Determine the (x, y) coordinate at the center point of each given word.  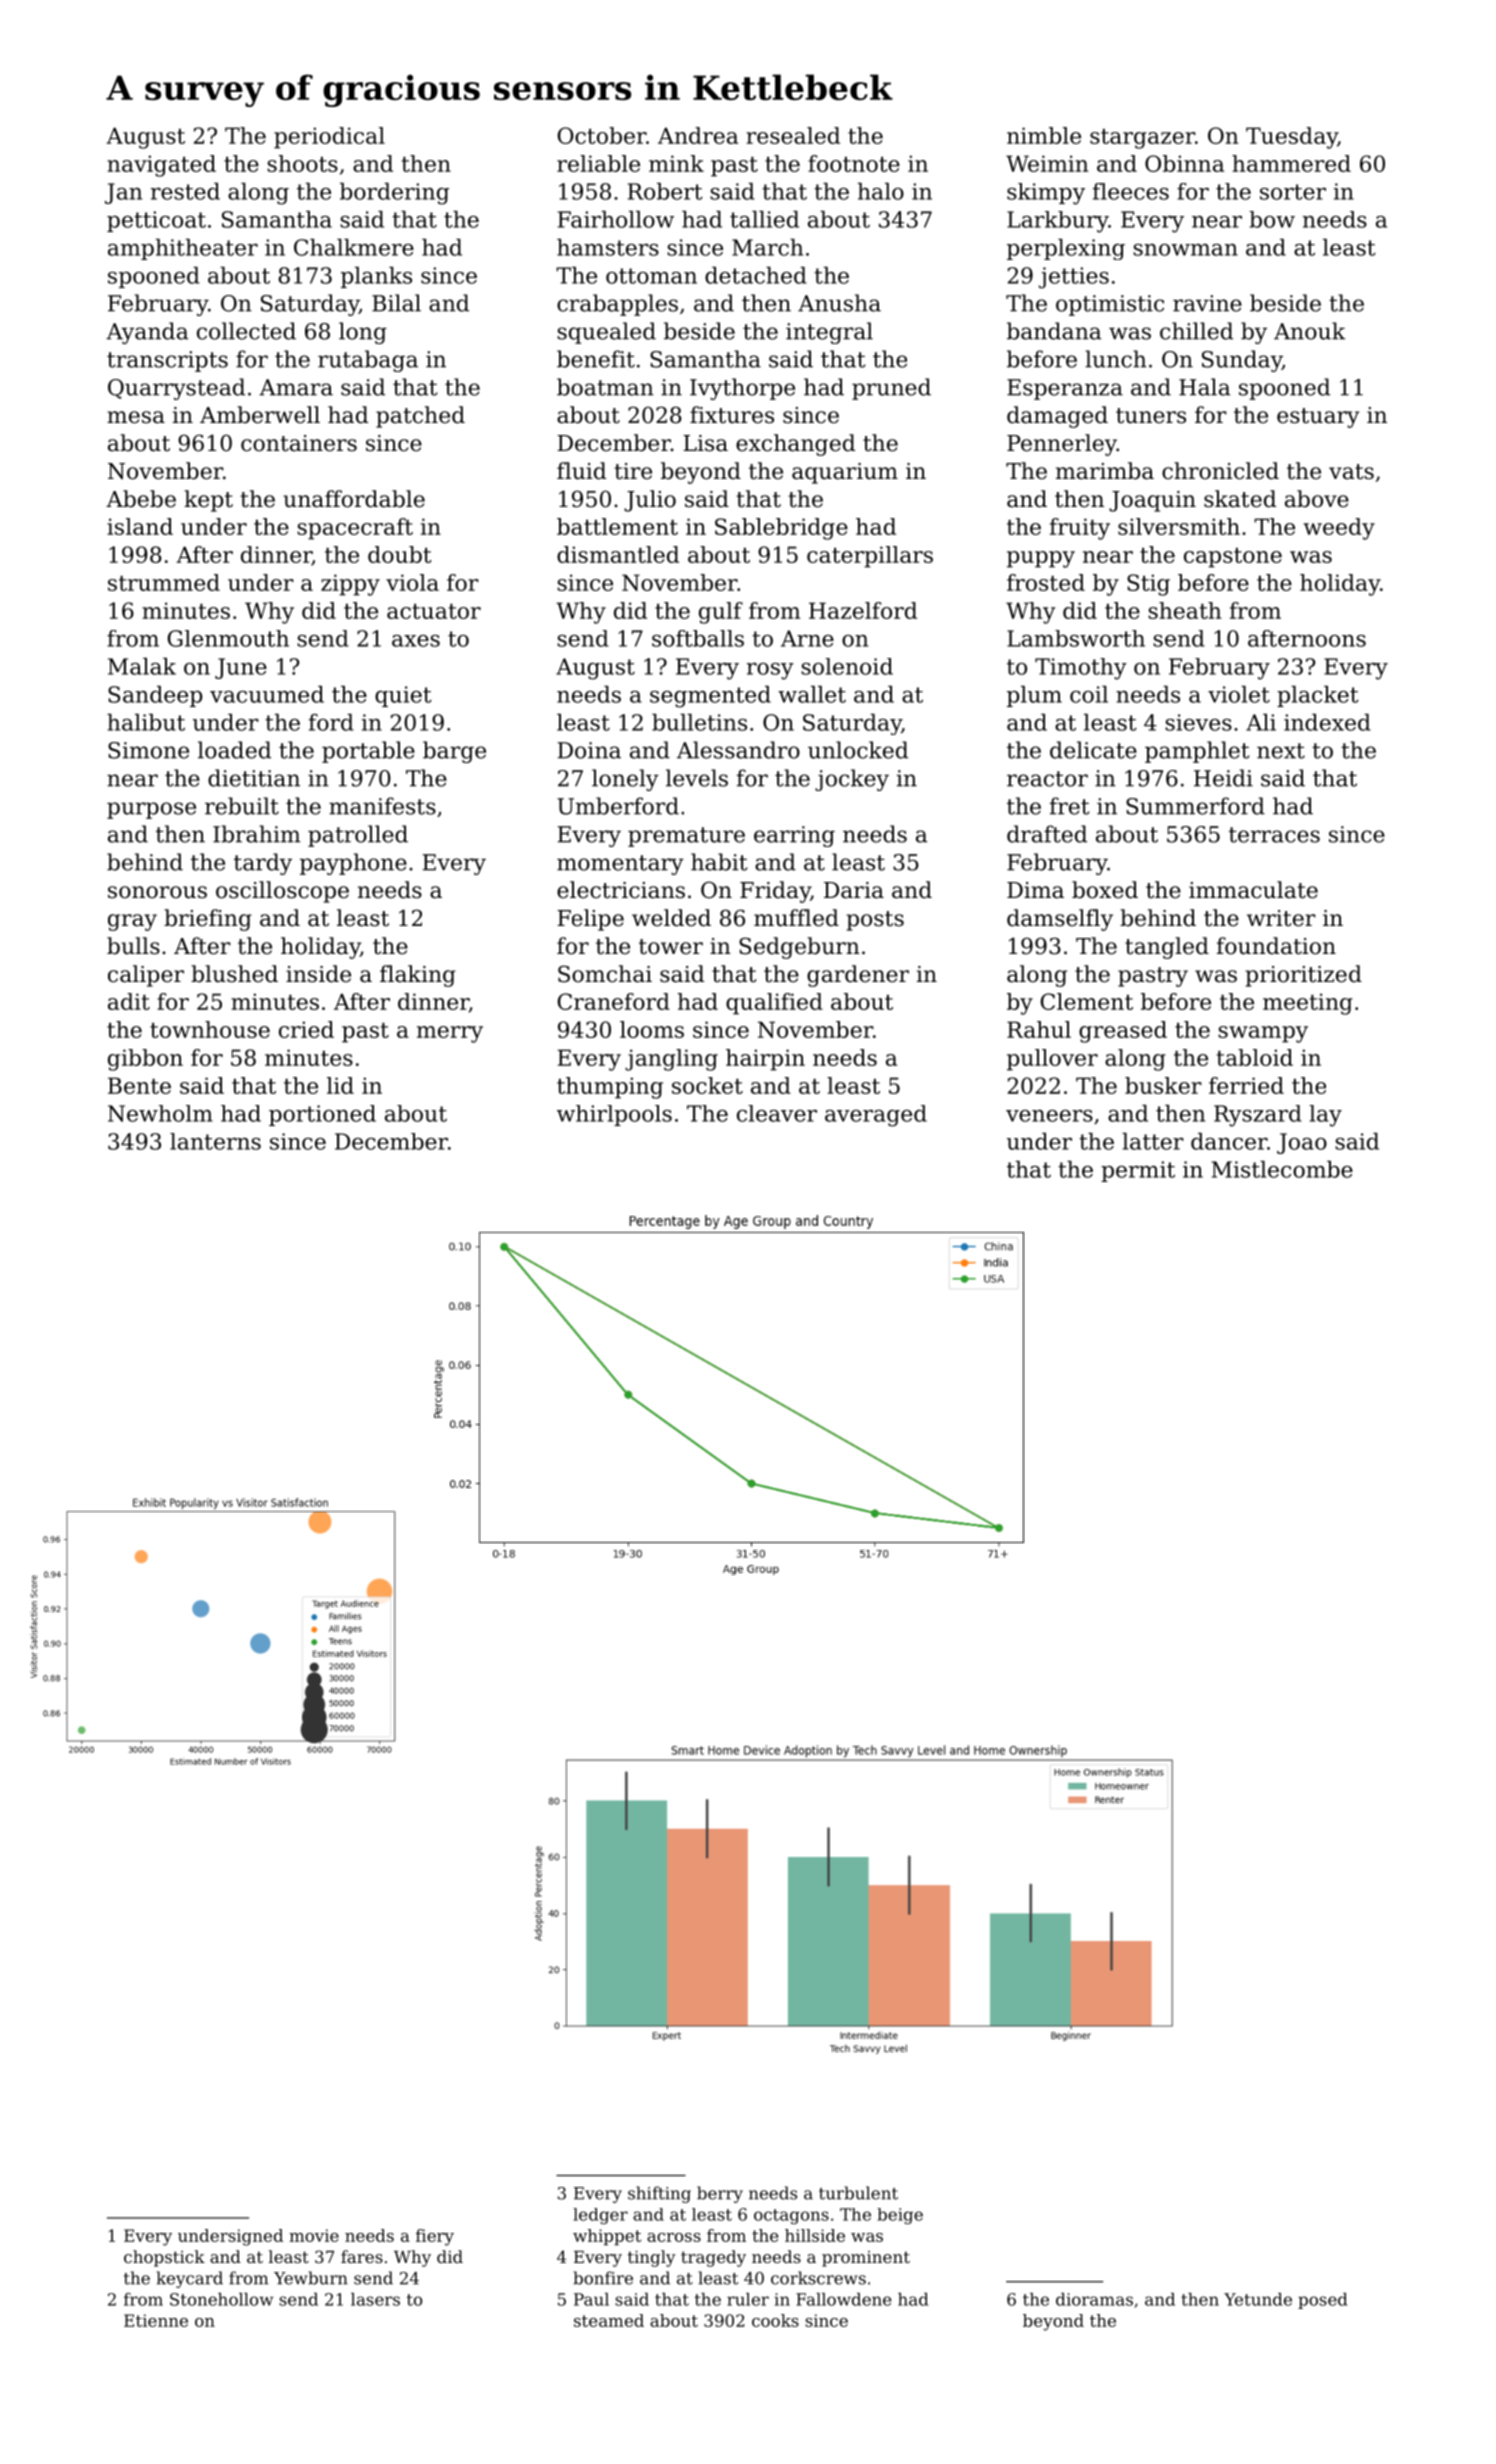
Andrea (698, 135)
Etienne (156, 2320)
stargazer (1142, 139)
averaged (876, 1116)
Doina (589, 750)
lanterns (215, 1141)
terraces (1274, 835)
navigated (161, 166)
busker (1163, 1085)
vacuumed (267, 694)
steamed (609, 2320)
